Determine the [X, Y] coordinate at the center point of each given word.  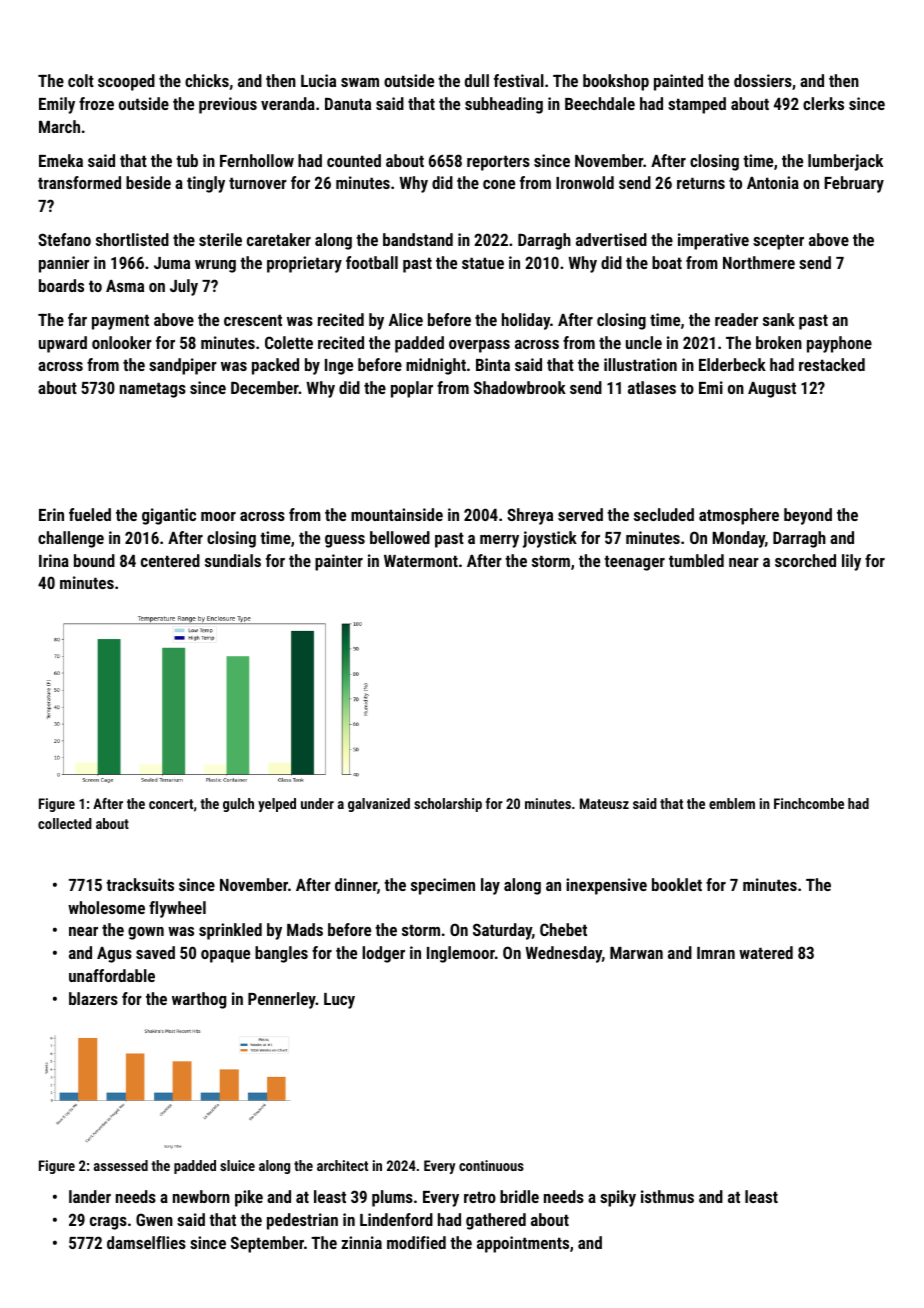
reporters [498, 163]
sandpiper [183, 366]
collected [65, 823]
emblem [732, 803]
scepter [778, 242]
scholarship [448, 805]
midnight [436, 366]
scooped [126, 82]
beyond [808, 516]
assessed [121, 1165]
